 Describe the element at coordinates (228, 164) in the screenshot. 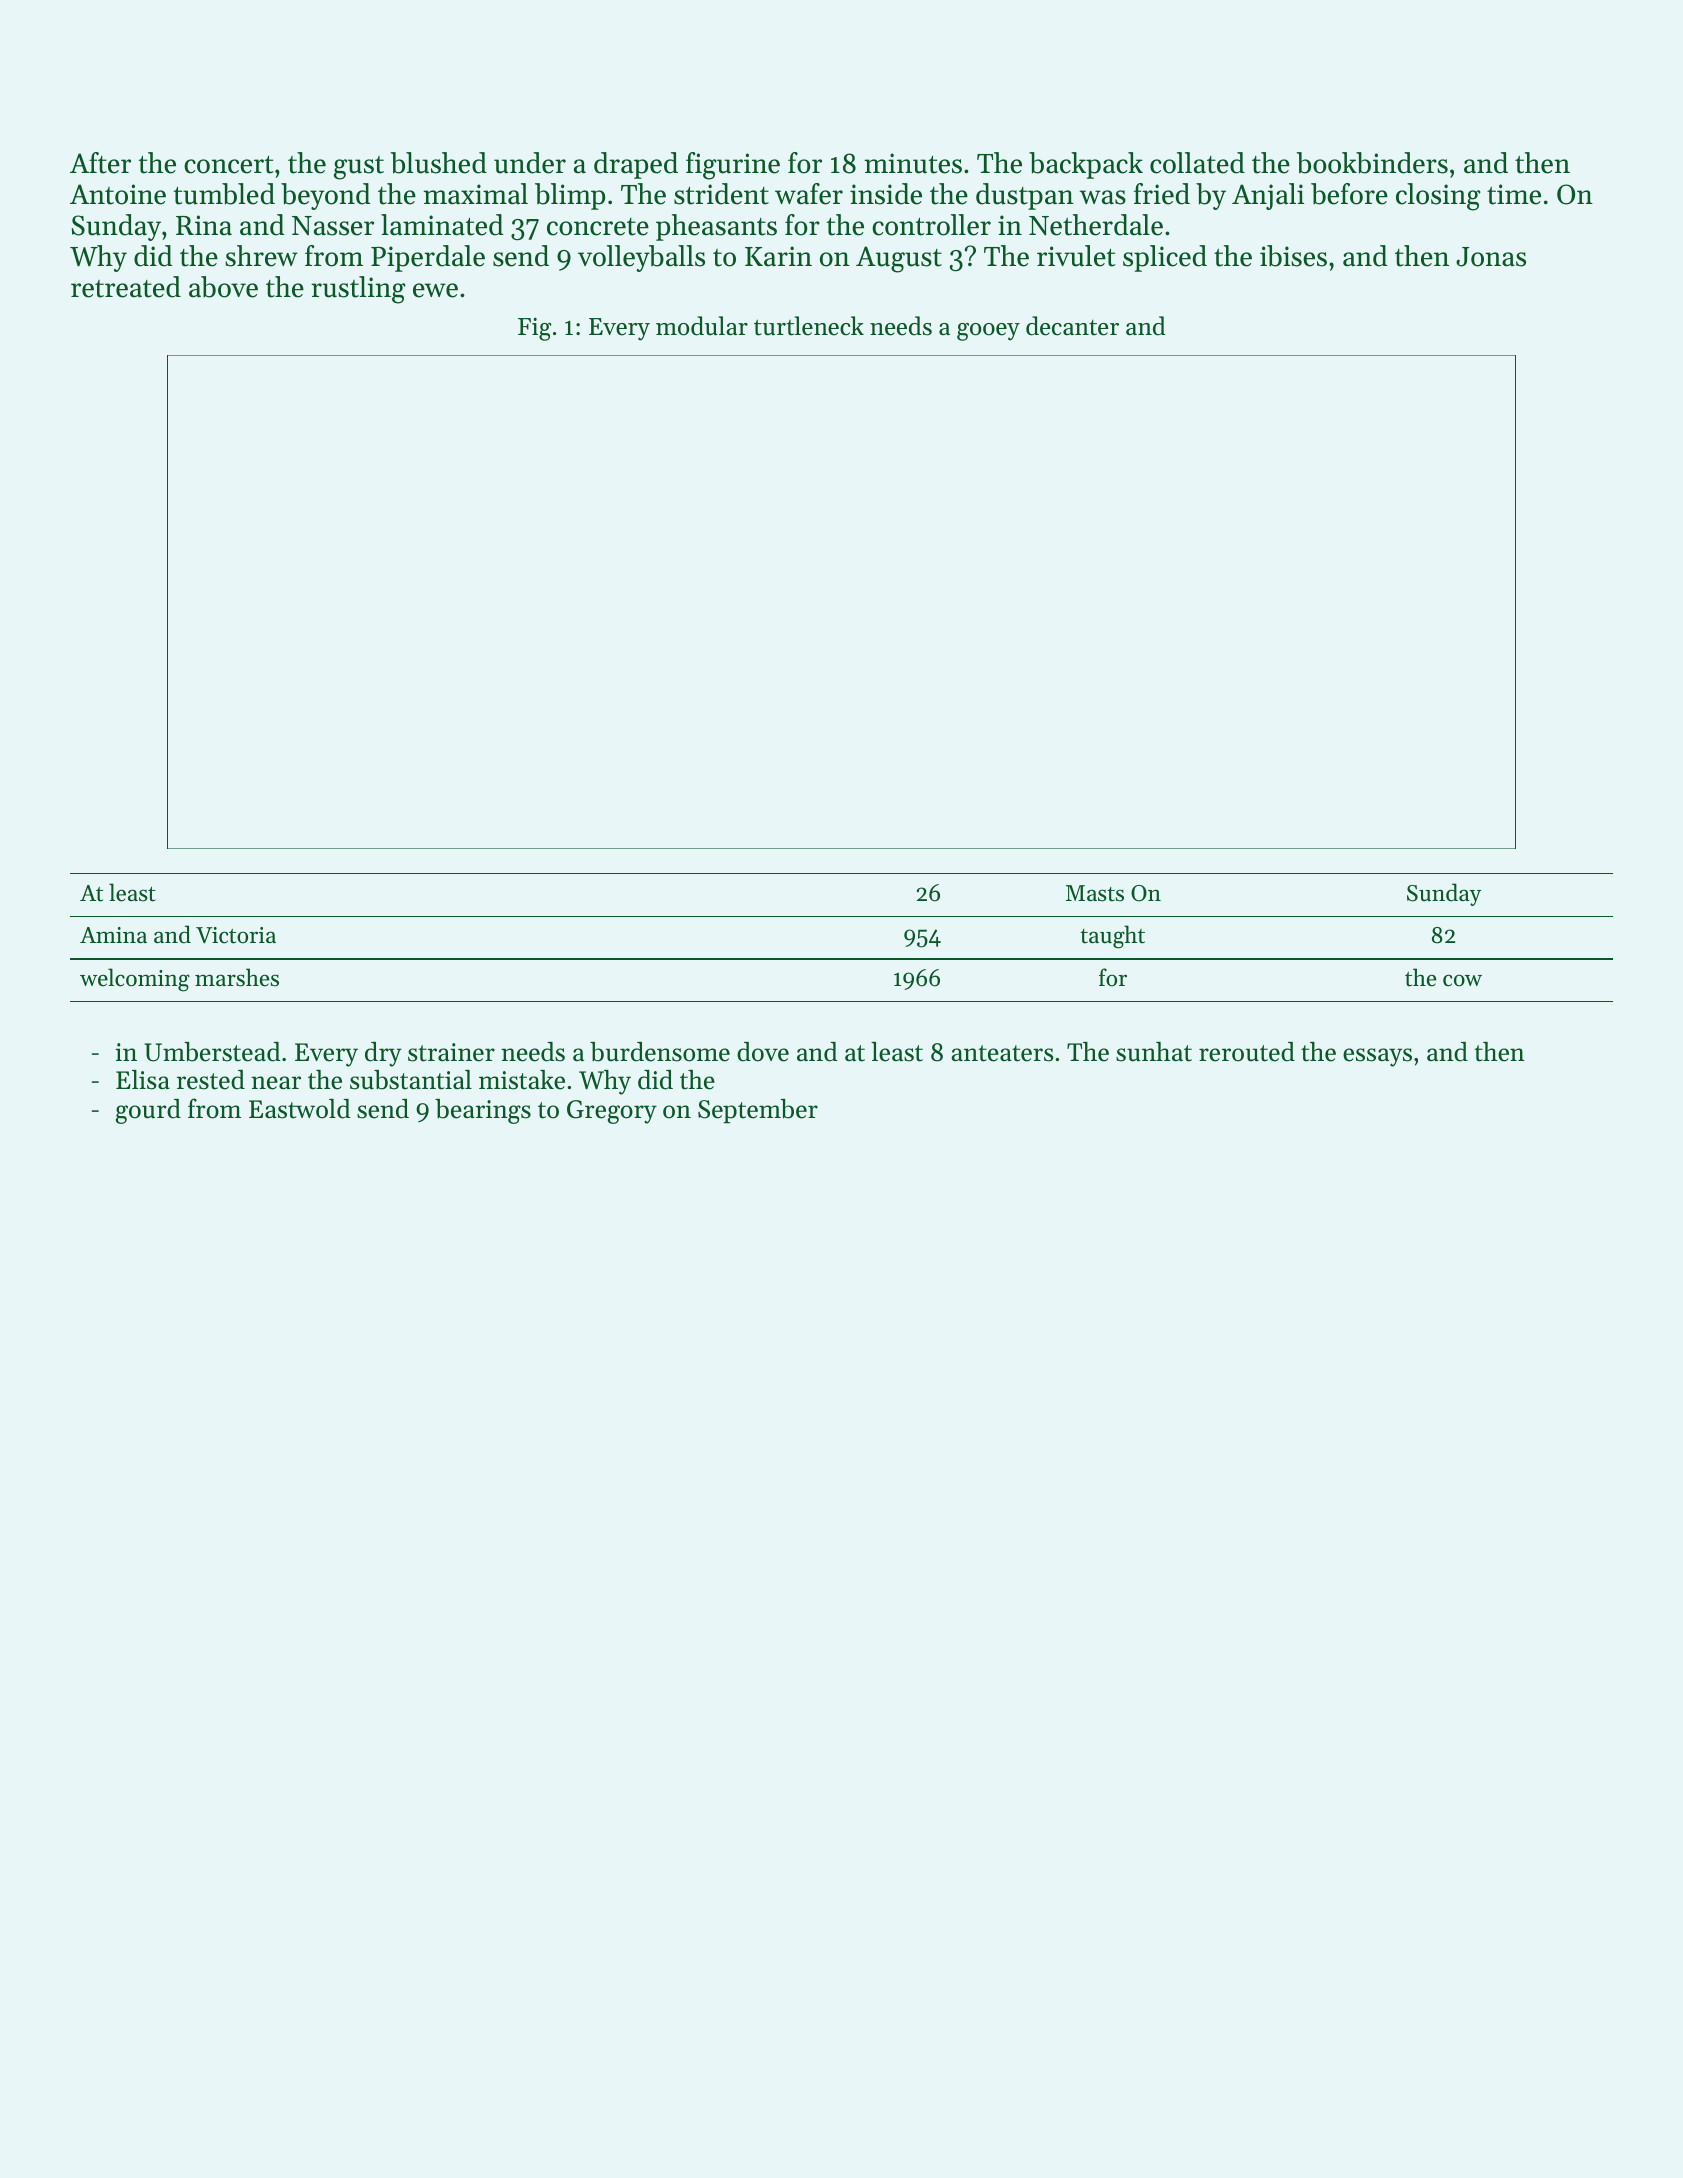

I see `concert` at that location.
